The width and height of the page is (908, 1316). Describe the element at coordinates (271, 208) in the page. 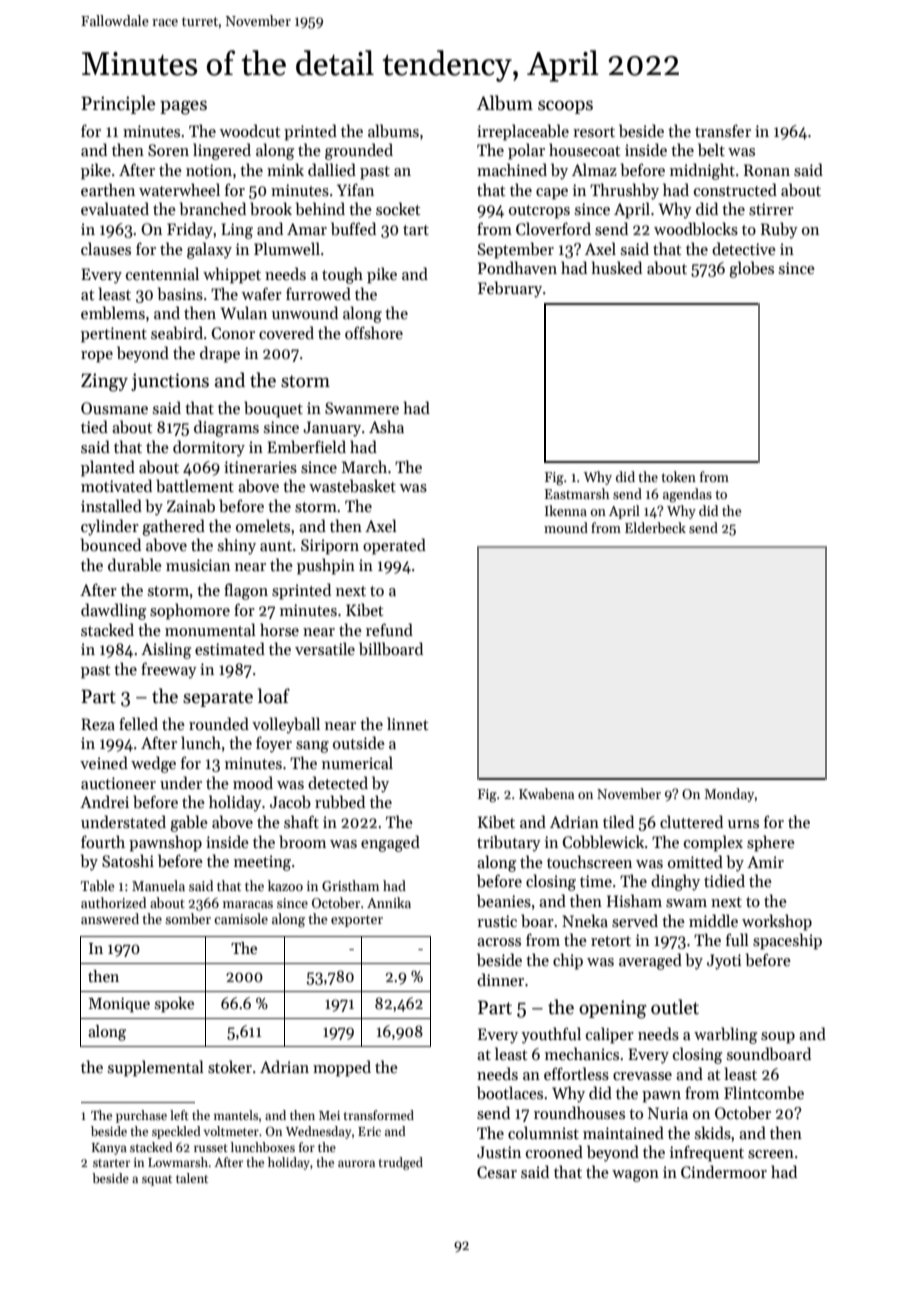

I see `brook` at that location.
